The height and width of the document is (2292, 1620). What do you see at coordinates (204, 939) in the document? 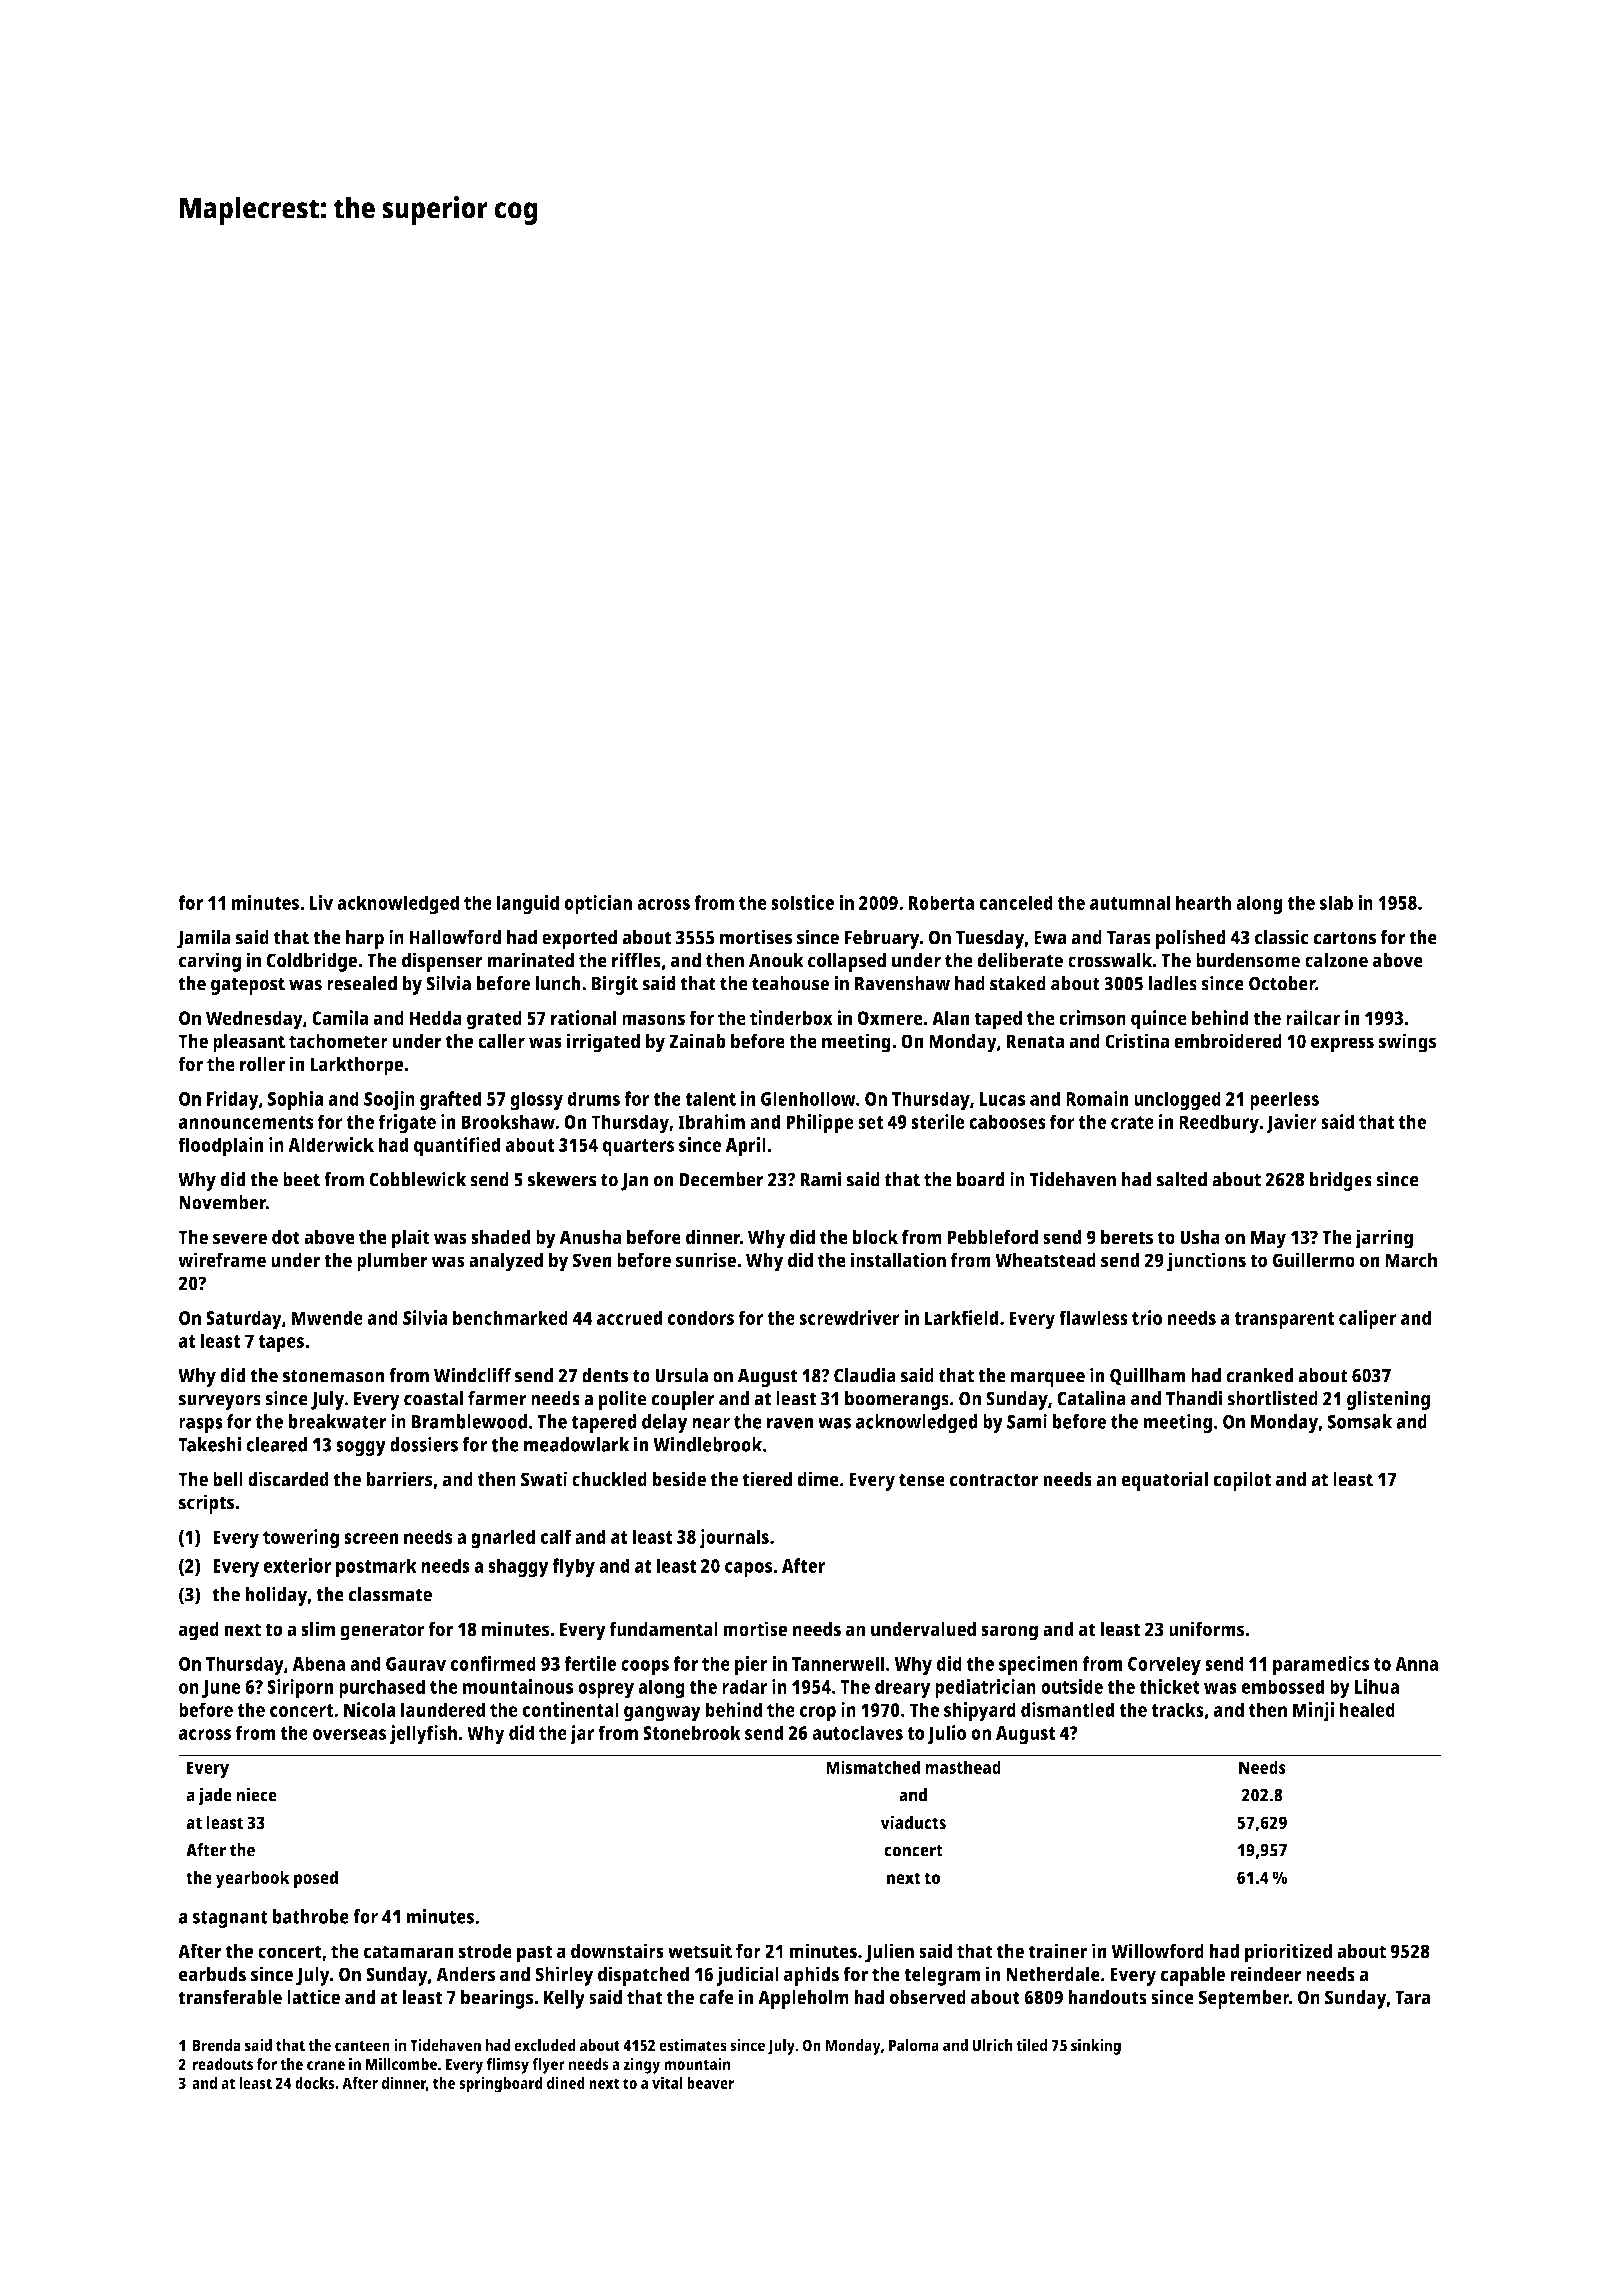
I see `Jamila` at bounding box center [204, 939].
